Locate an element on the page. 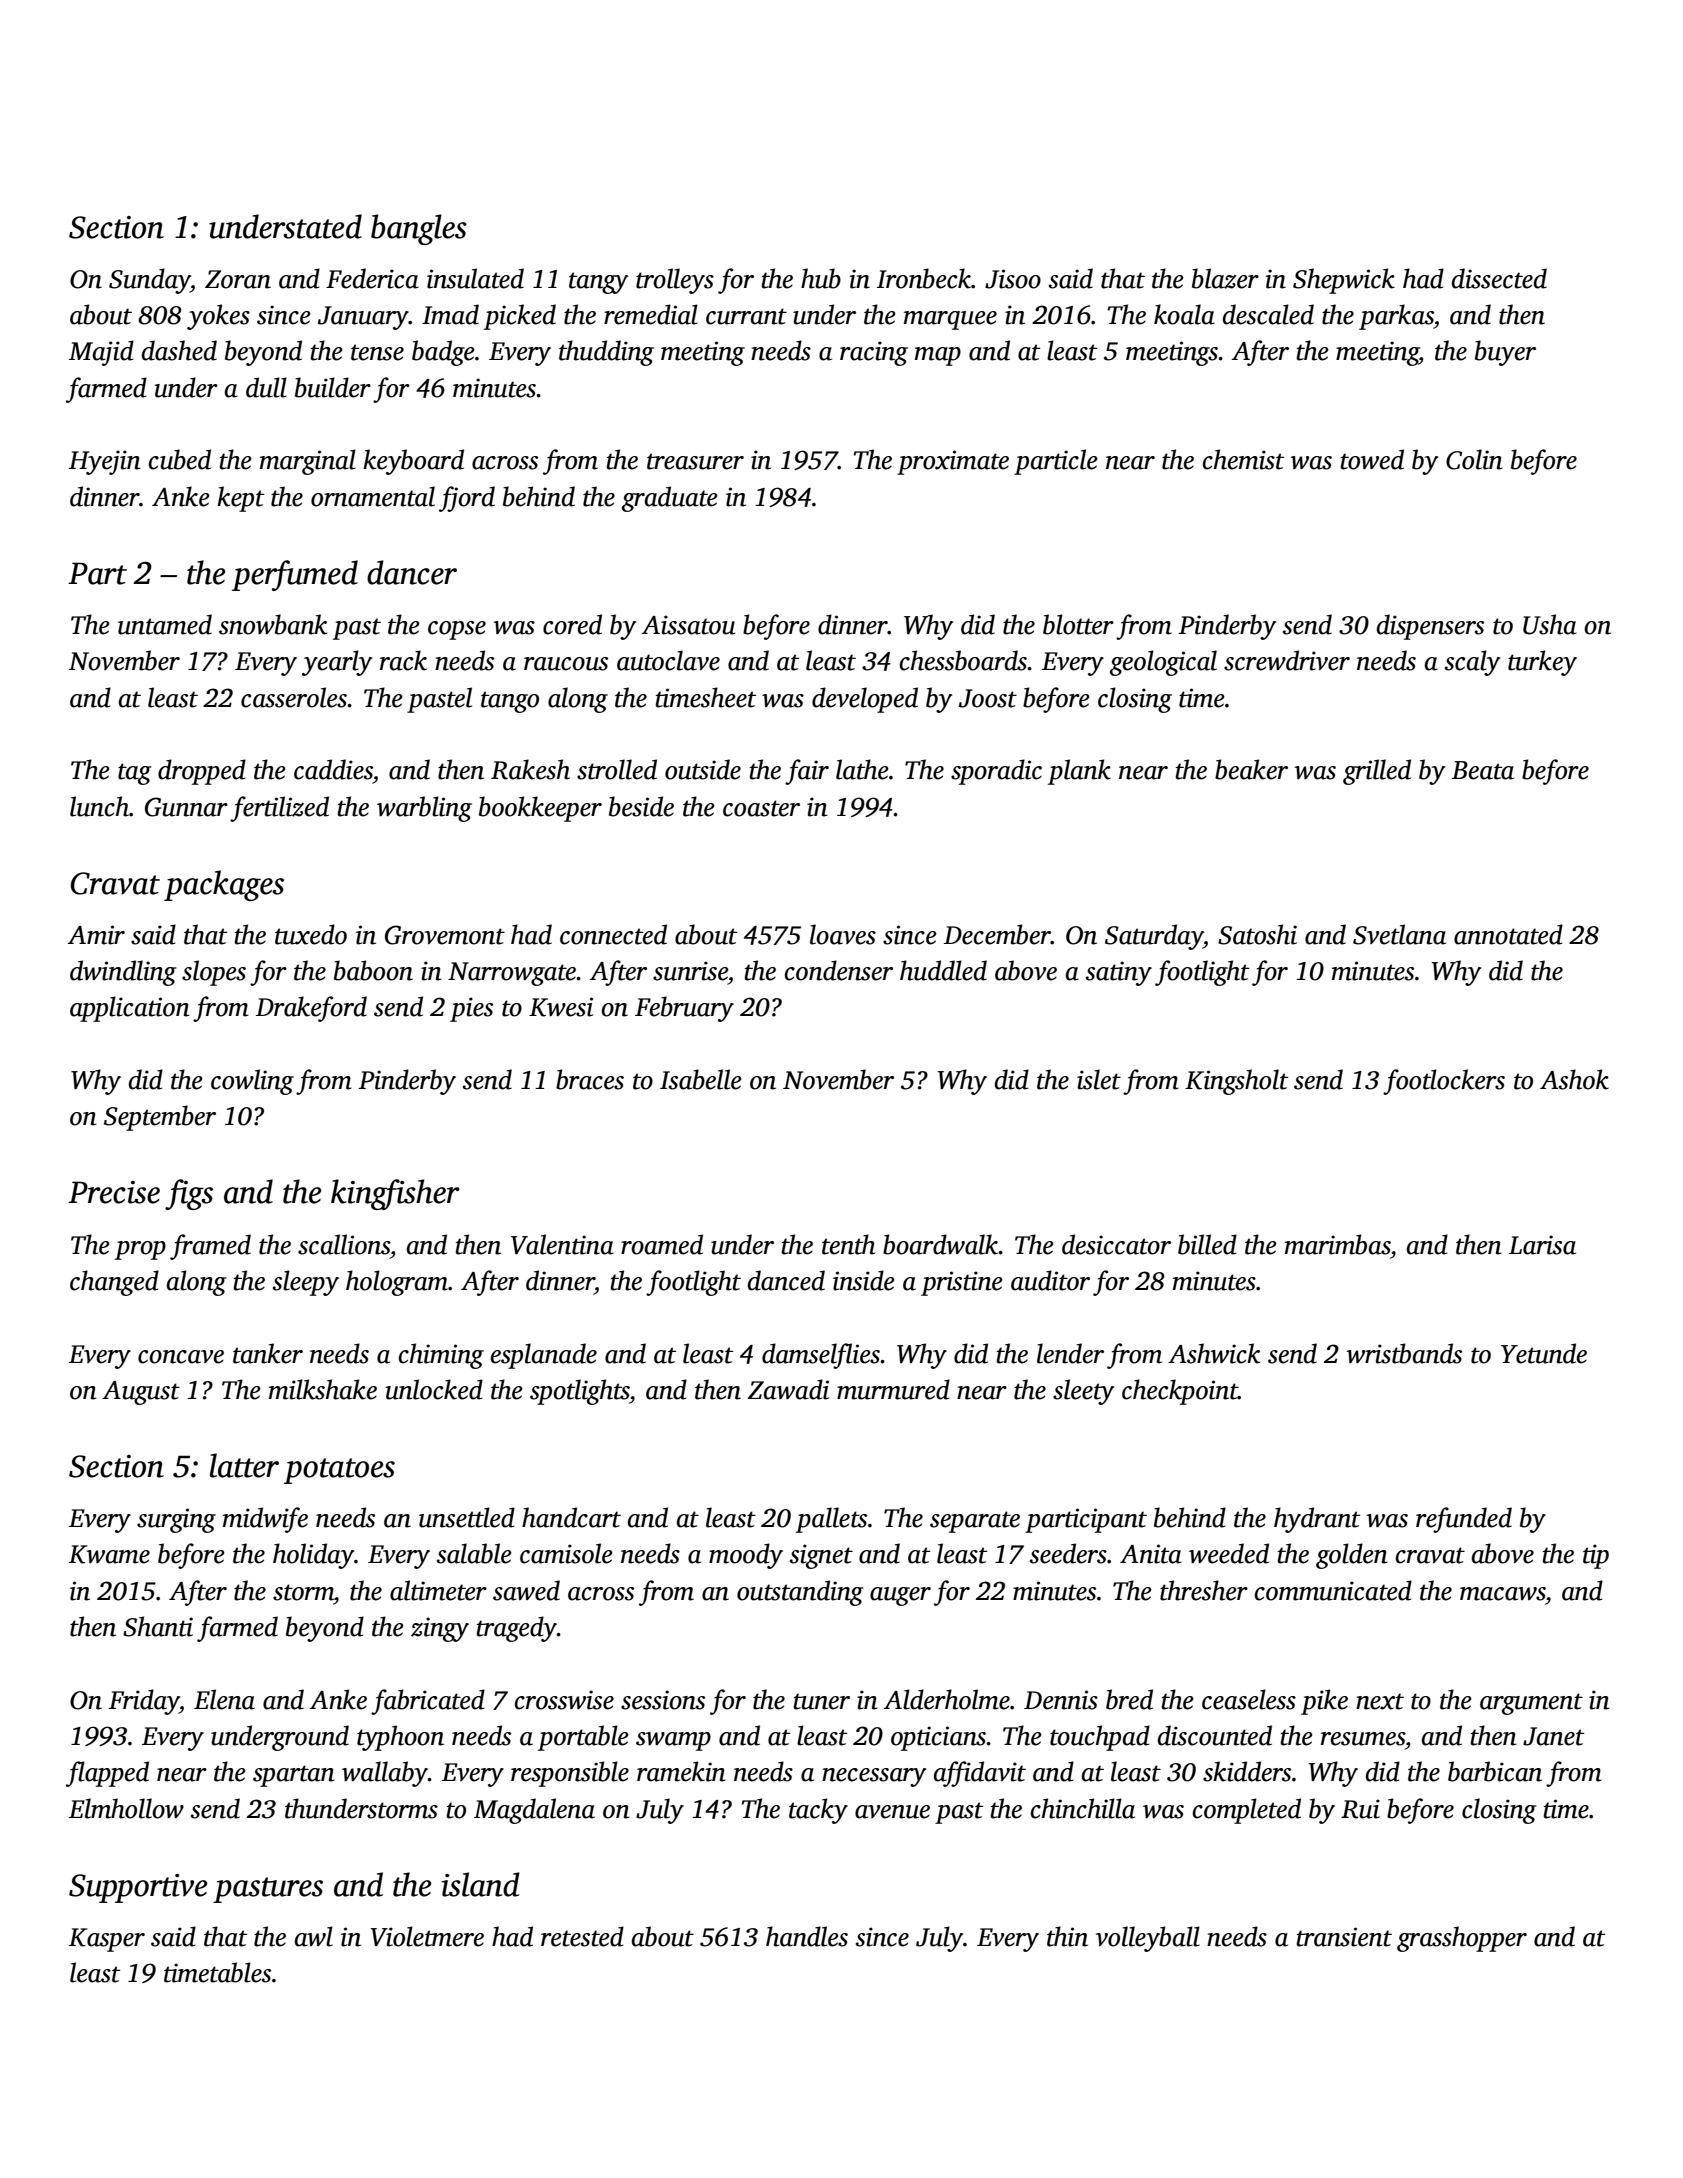  thin is located at coordinates (1067, 1936).
